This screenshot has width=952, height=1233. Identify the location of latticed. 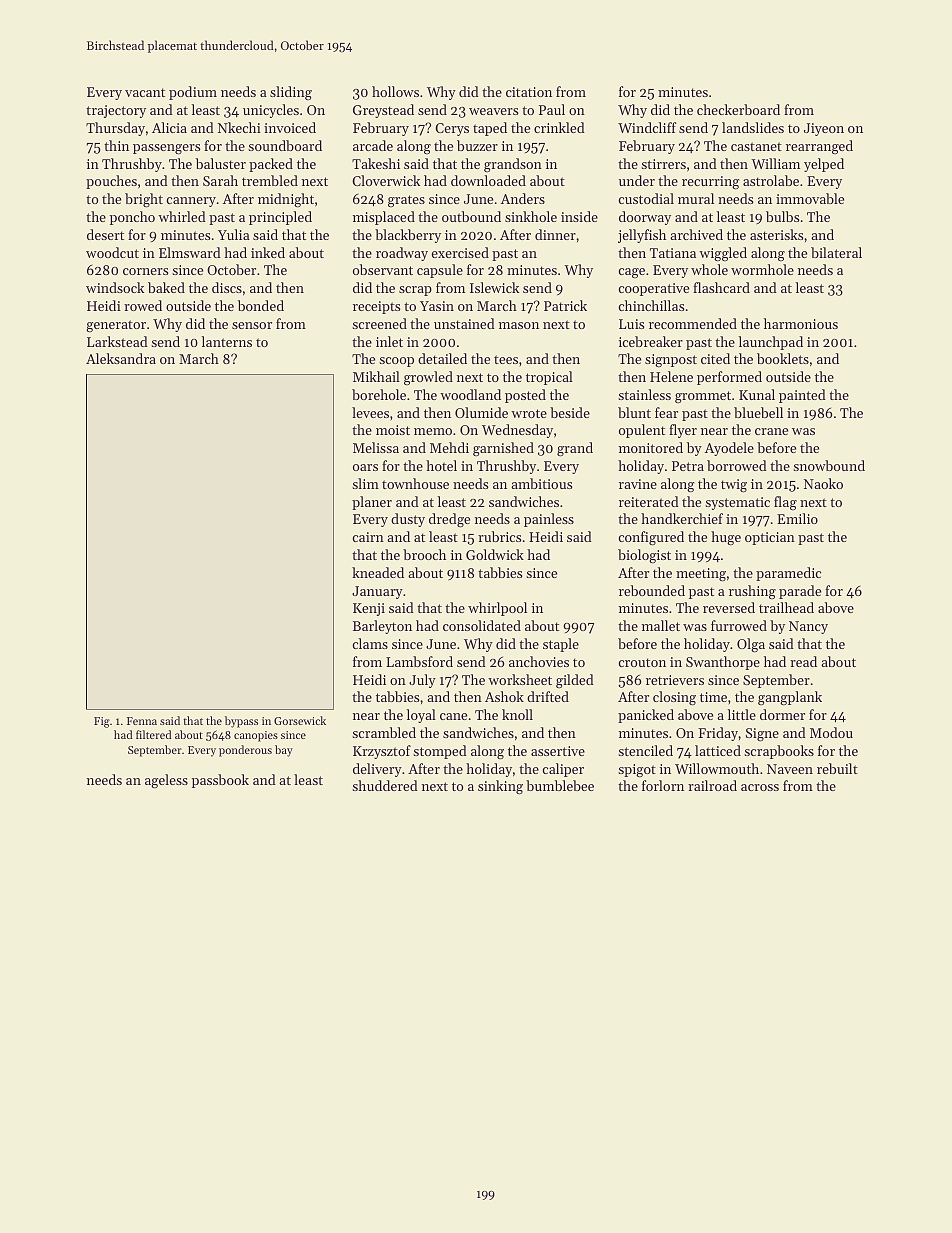
(718, 750).
